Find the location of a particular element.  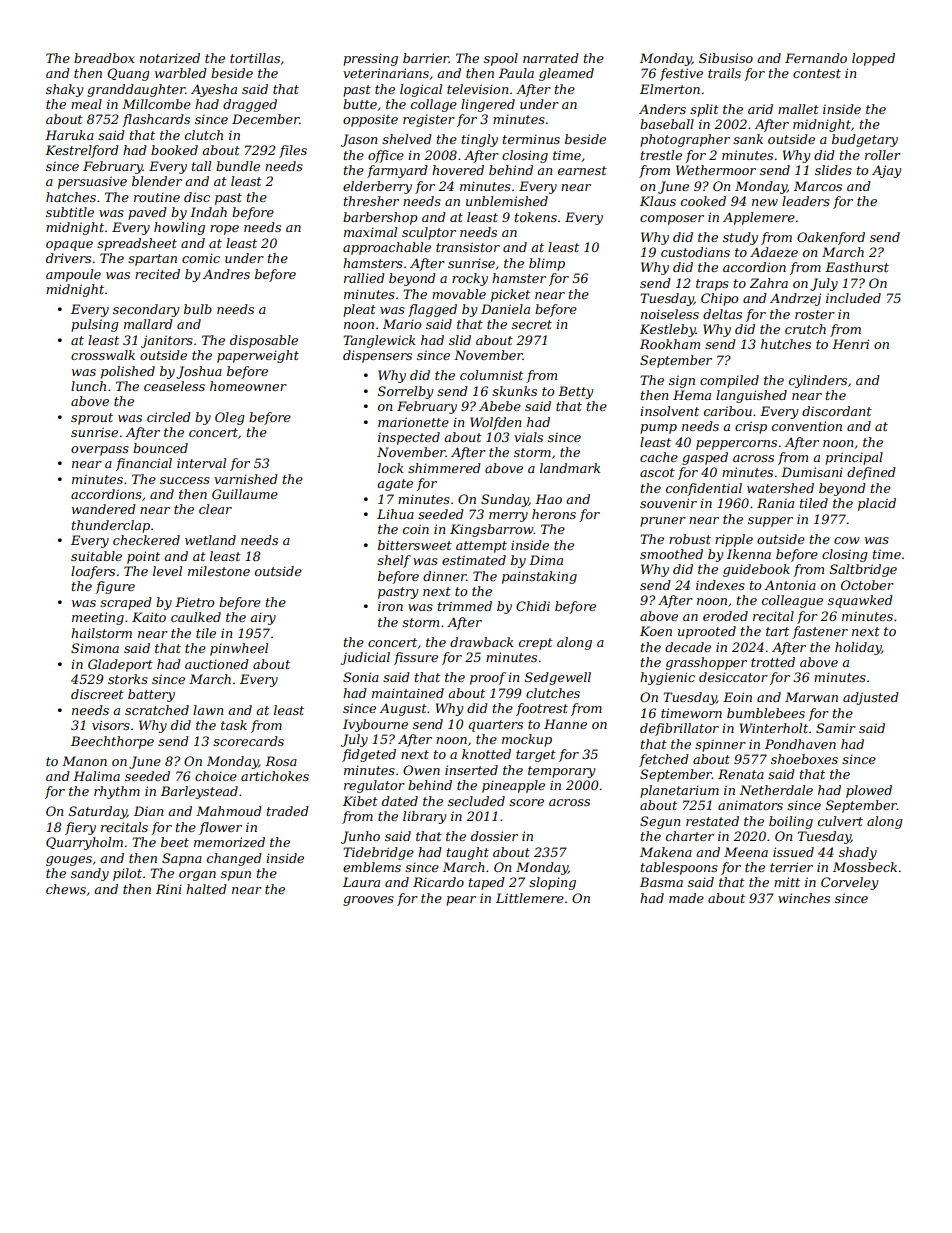

Sapna is located at coordinates (182, 859).
